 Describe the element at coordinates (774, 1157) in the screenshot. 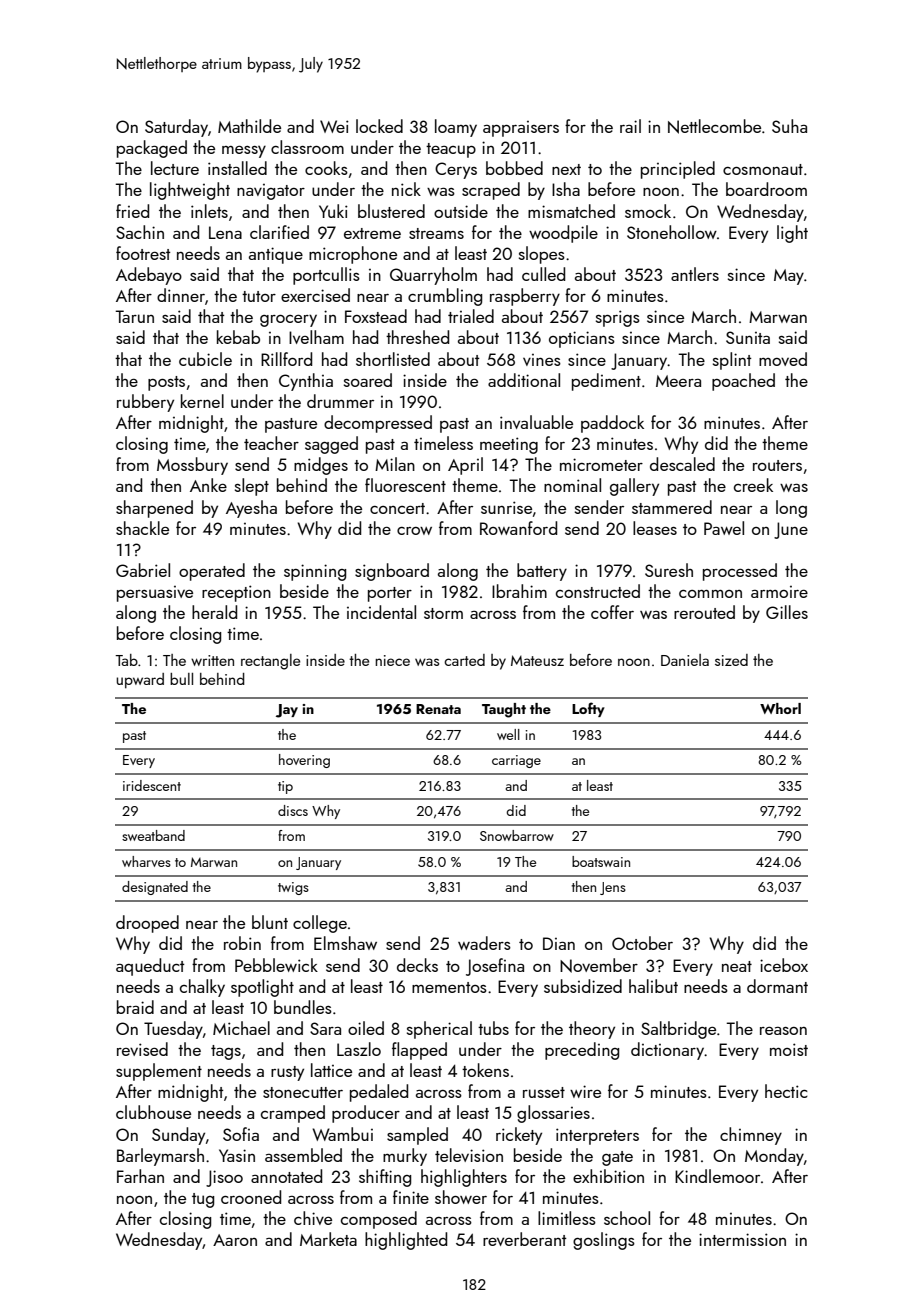

I see `Monday` at that location.
